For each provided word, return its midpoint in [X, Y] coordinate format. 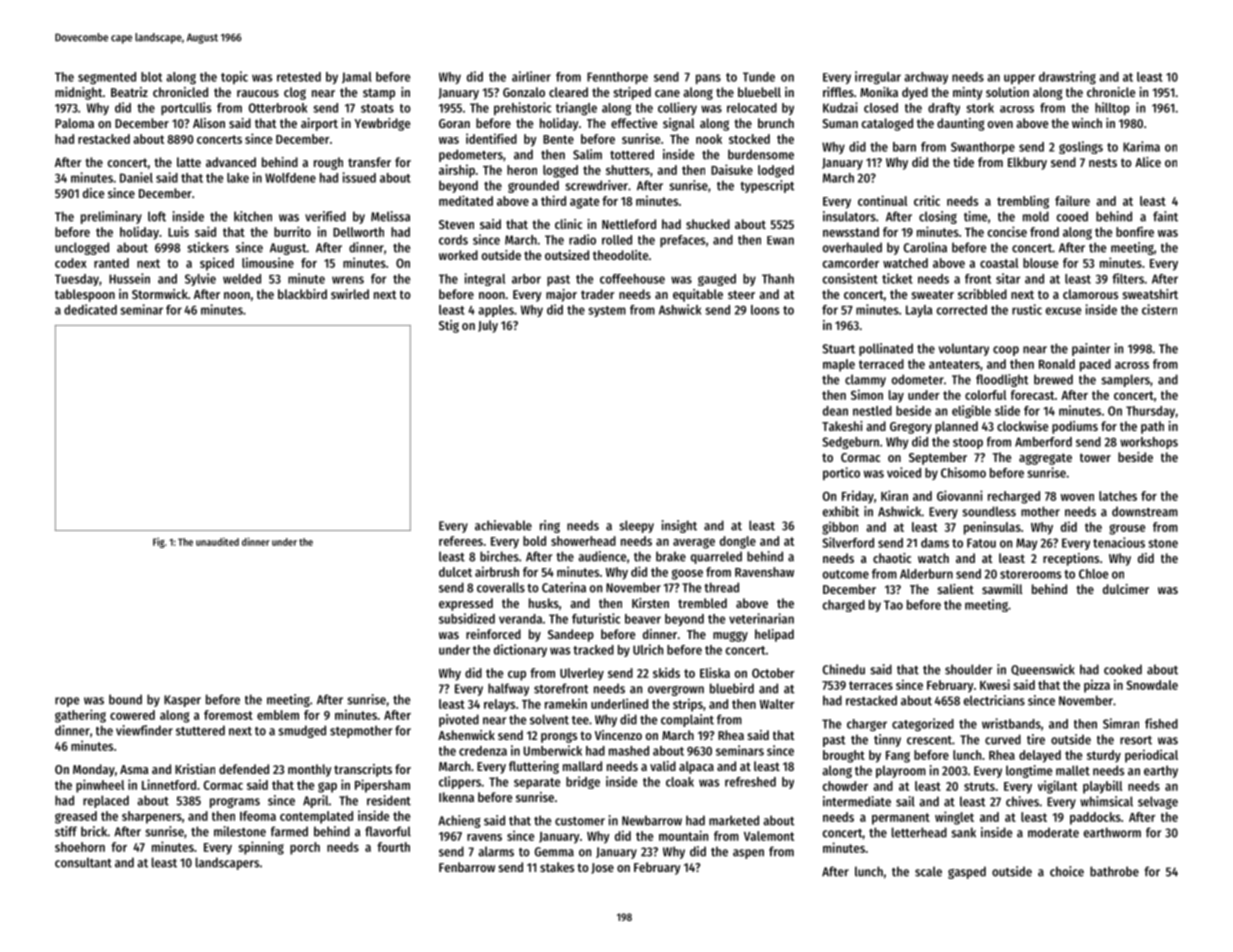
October [773, 673]
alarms [496, 851]
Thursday [1150, 412]
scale [928, 871]
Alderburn [926, 574]
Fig [159, 542]
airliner [531, 76]
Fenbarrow [467, 867]
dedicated [90, 309]
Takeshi [842, 426]
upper [1019, 79]
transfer [369, 162]
